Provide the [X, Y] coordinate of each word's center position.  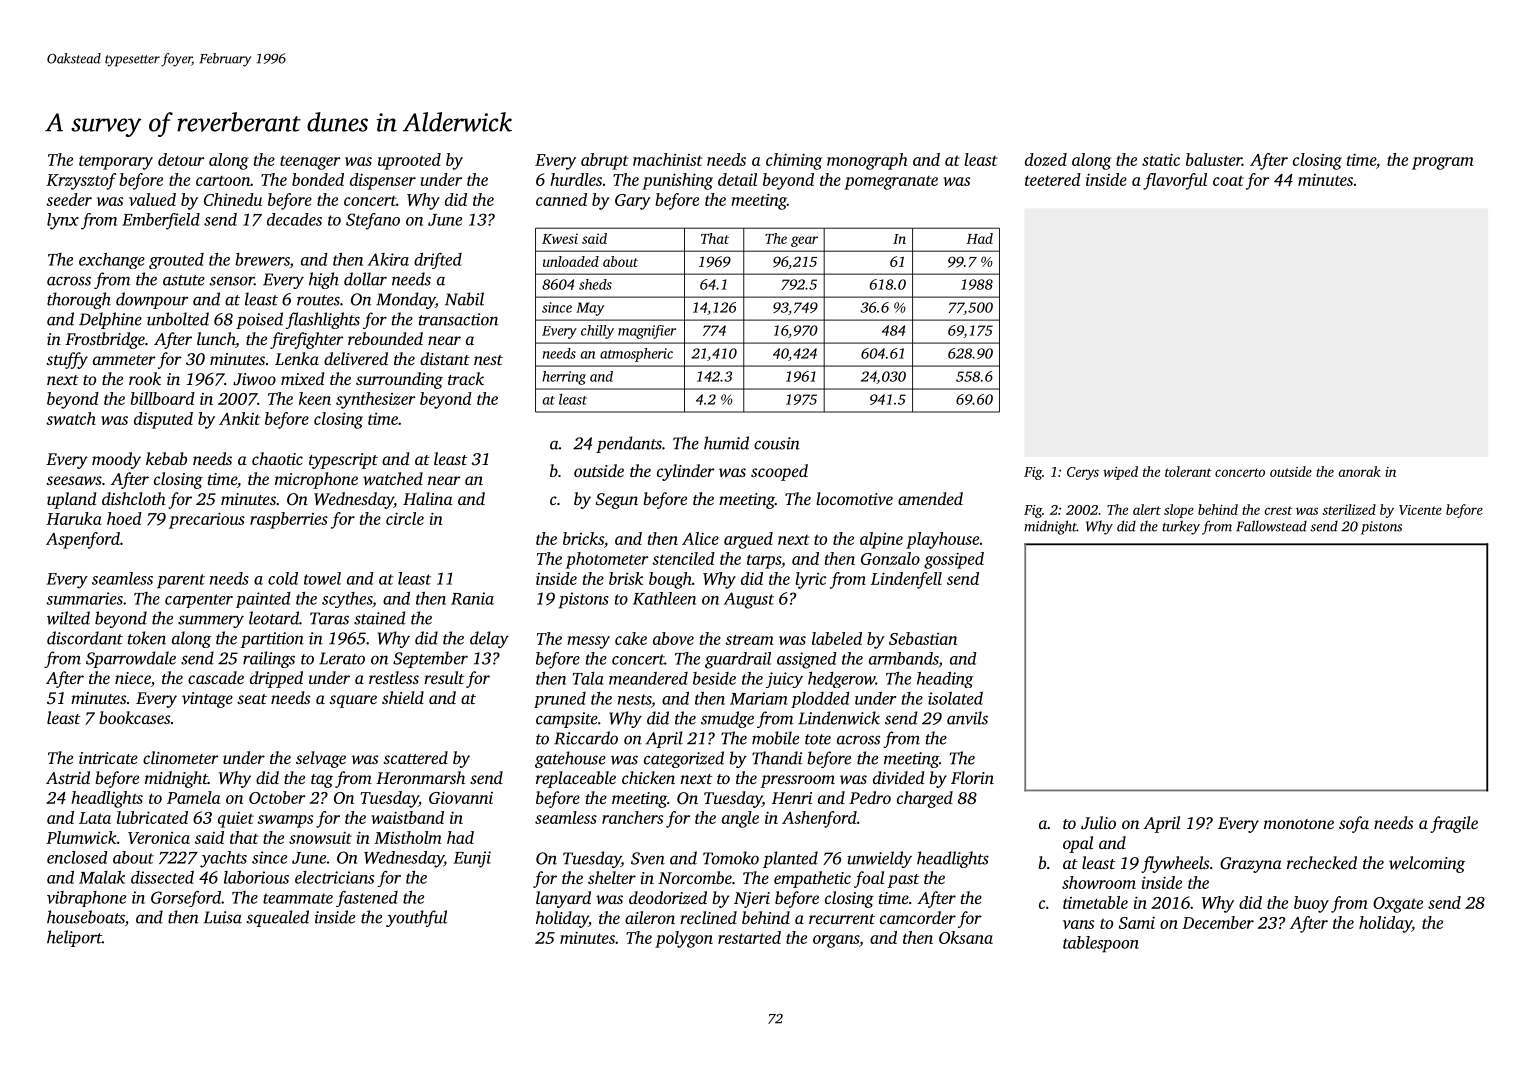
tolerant [1188, 471]
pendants [629, 444]
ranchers [632, 817]
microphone [316, 480]
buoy [1311, 904]
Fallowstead [1271, 526]
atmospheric [636, 355]
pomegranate [891, 183]
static [1161, 160]
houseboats [86, 917]
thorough [79, 300]
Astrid [68, 777]
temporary [116, 163]
